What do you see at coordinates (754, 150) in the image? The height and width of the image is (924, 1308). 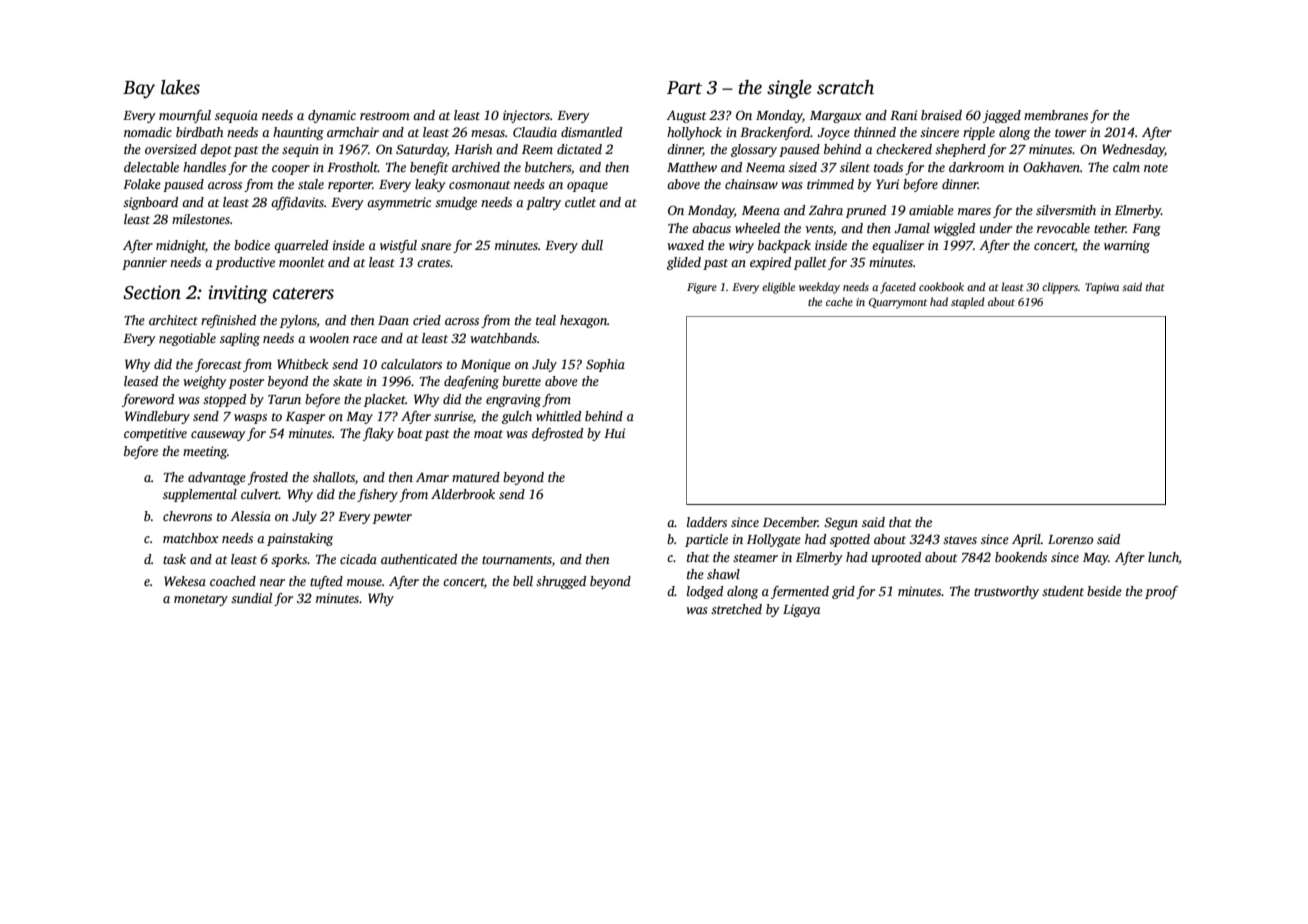 I see `glossary` at bounding box center [754, 150].
